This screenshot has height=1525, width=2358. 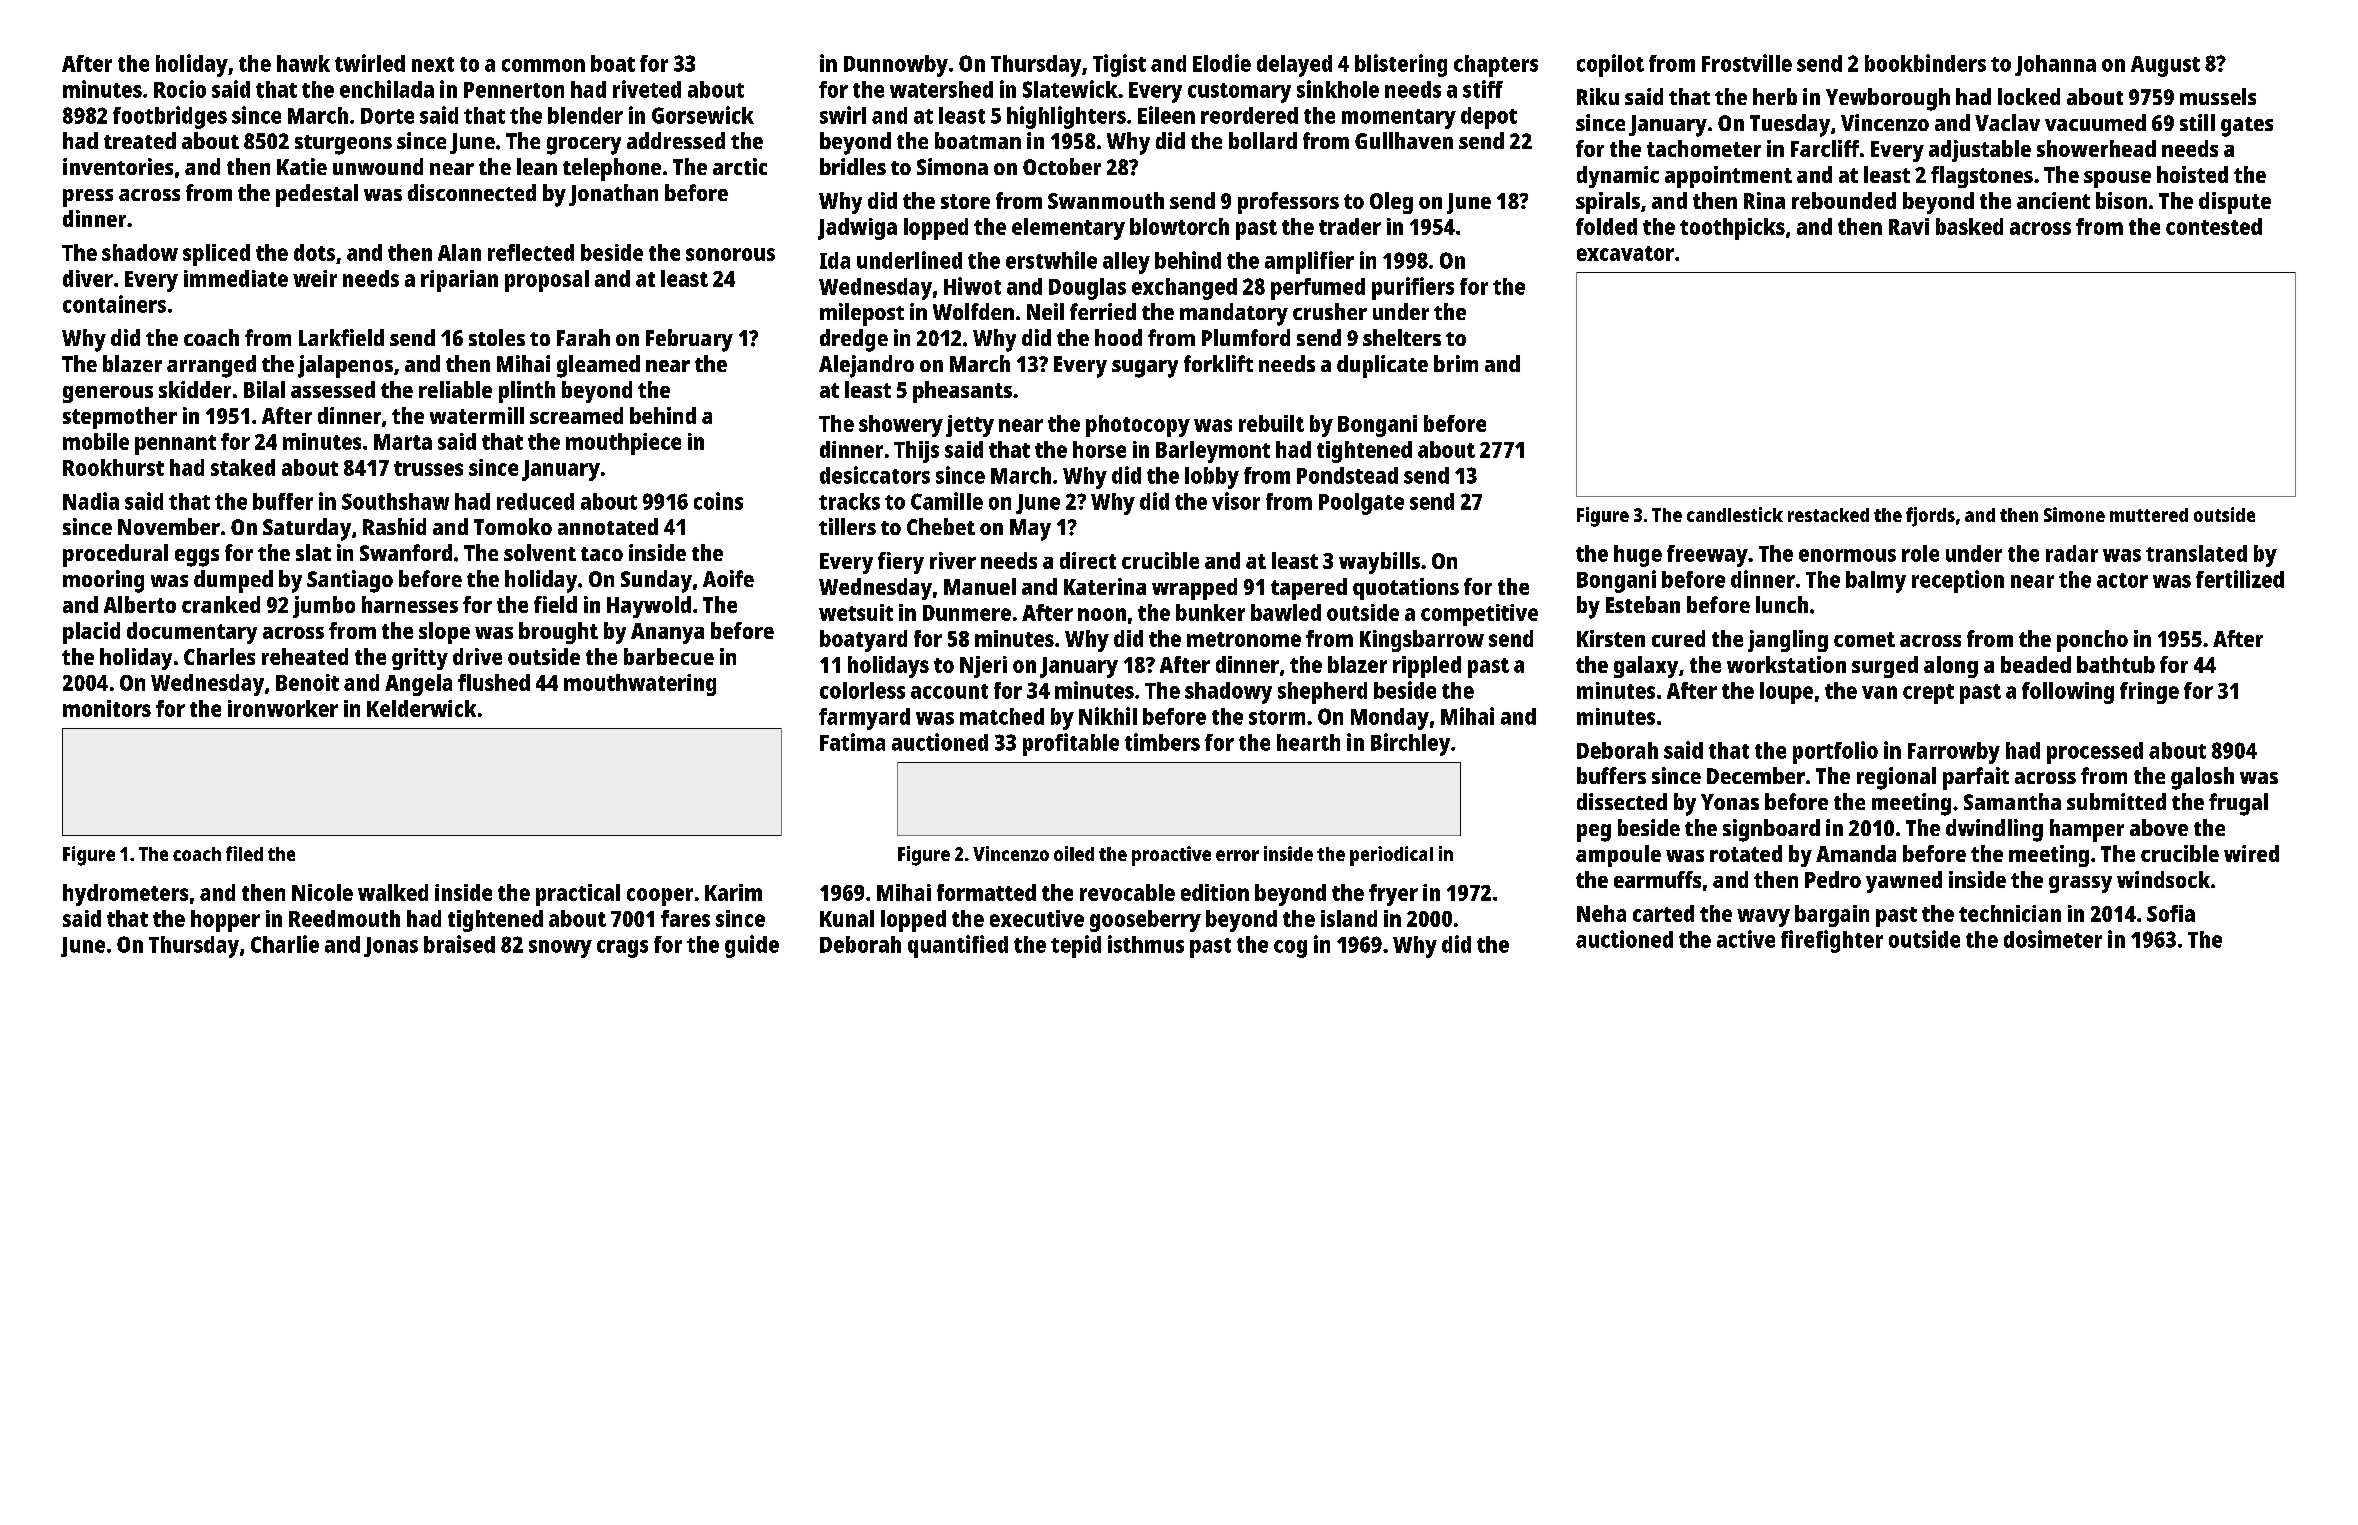 I want to click on hood, so click(x=1118, y=337).
